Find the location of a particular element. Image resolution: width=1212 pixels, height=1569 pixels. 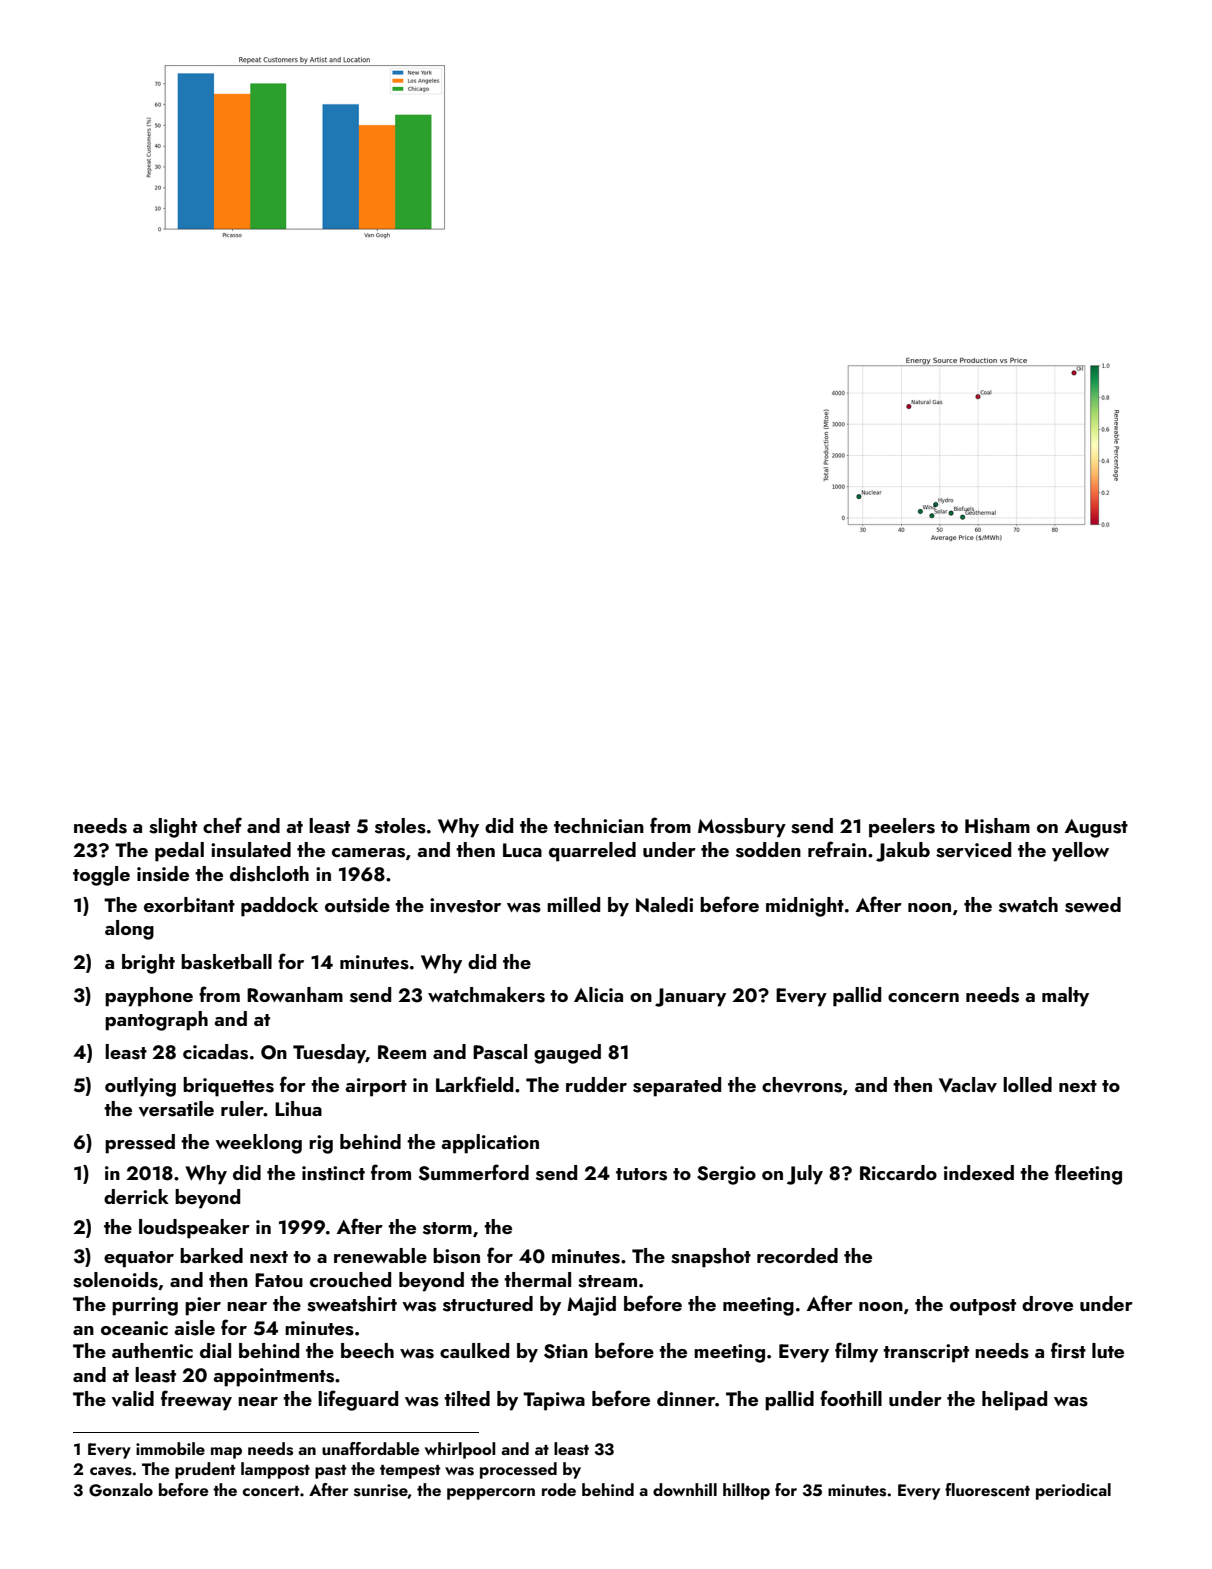

peppercorn is located at coordinates (491, 1494).
